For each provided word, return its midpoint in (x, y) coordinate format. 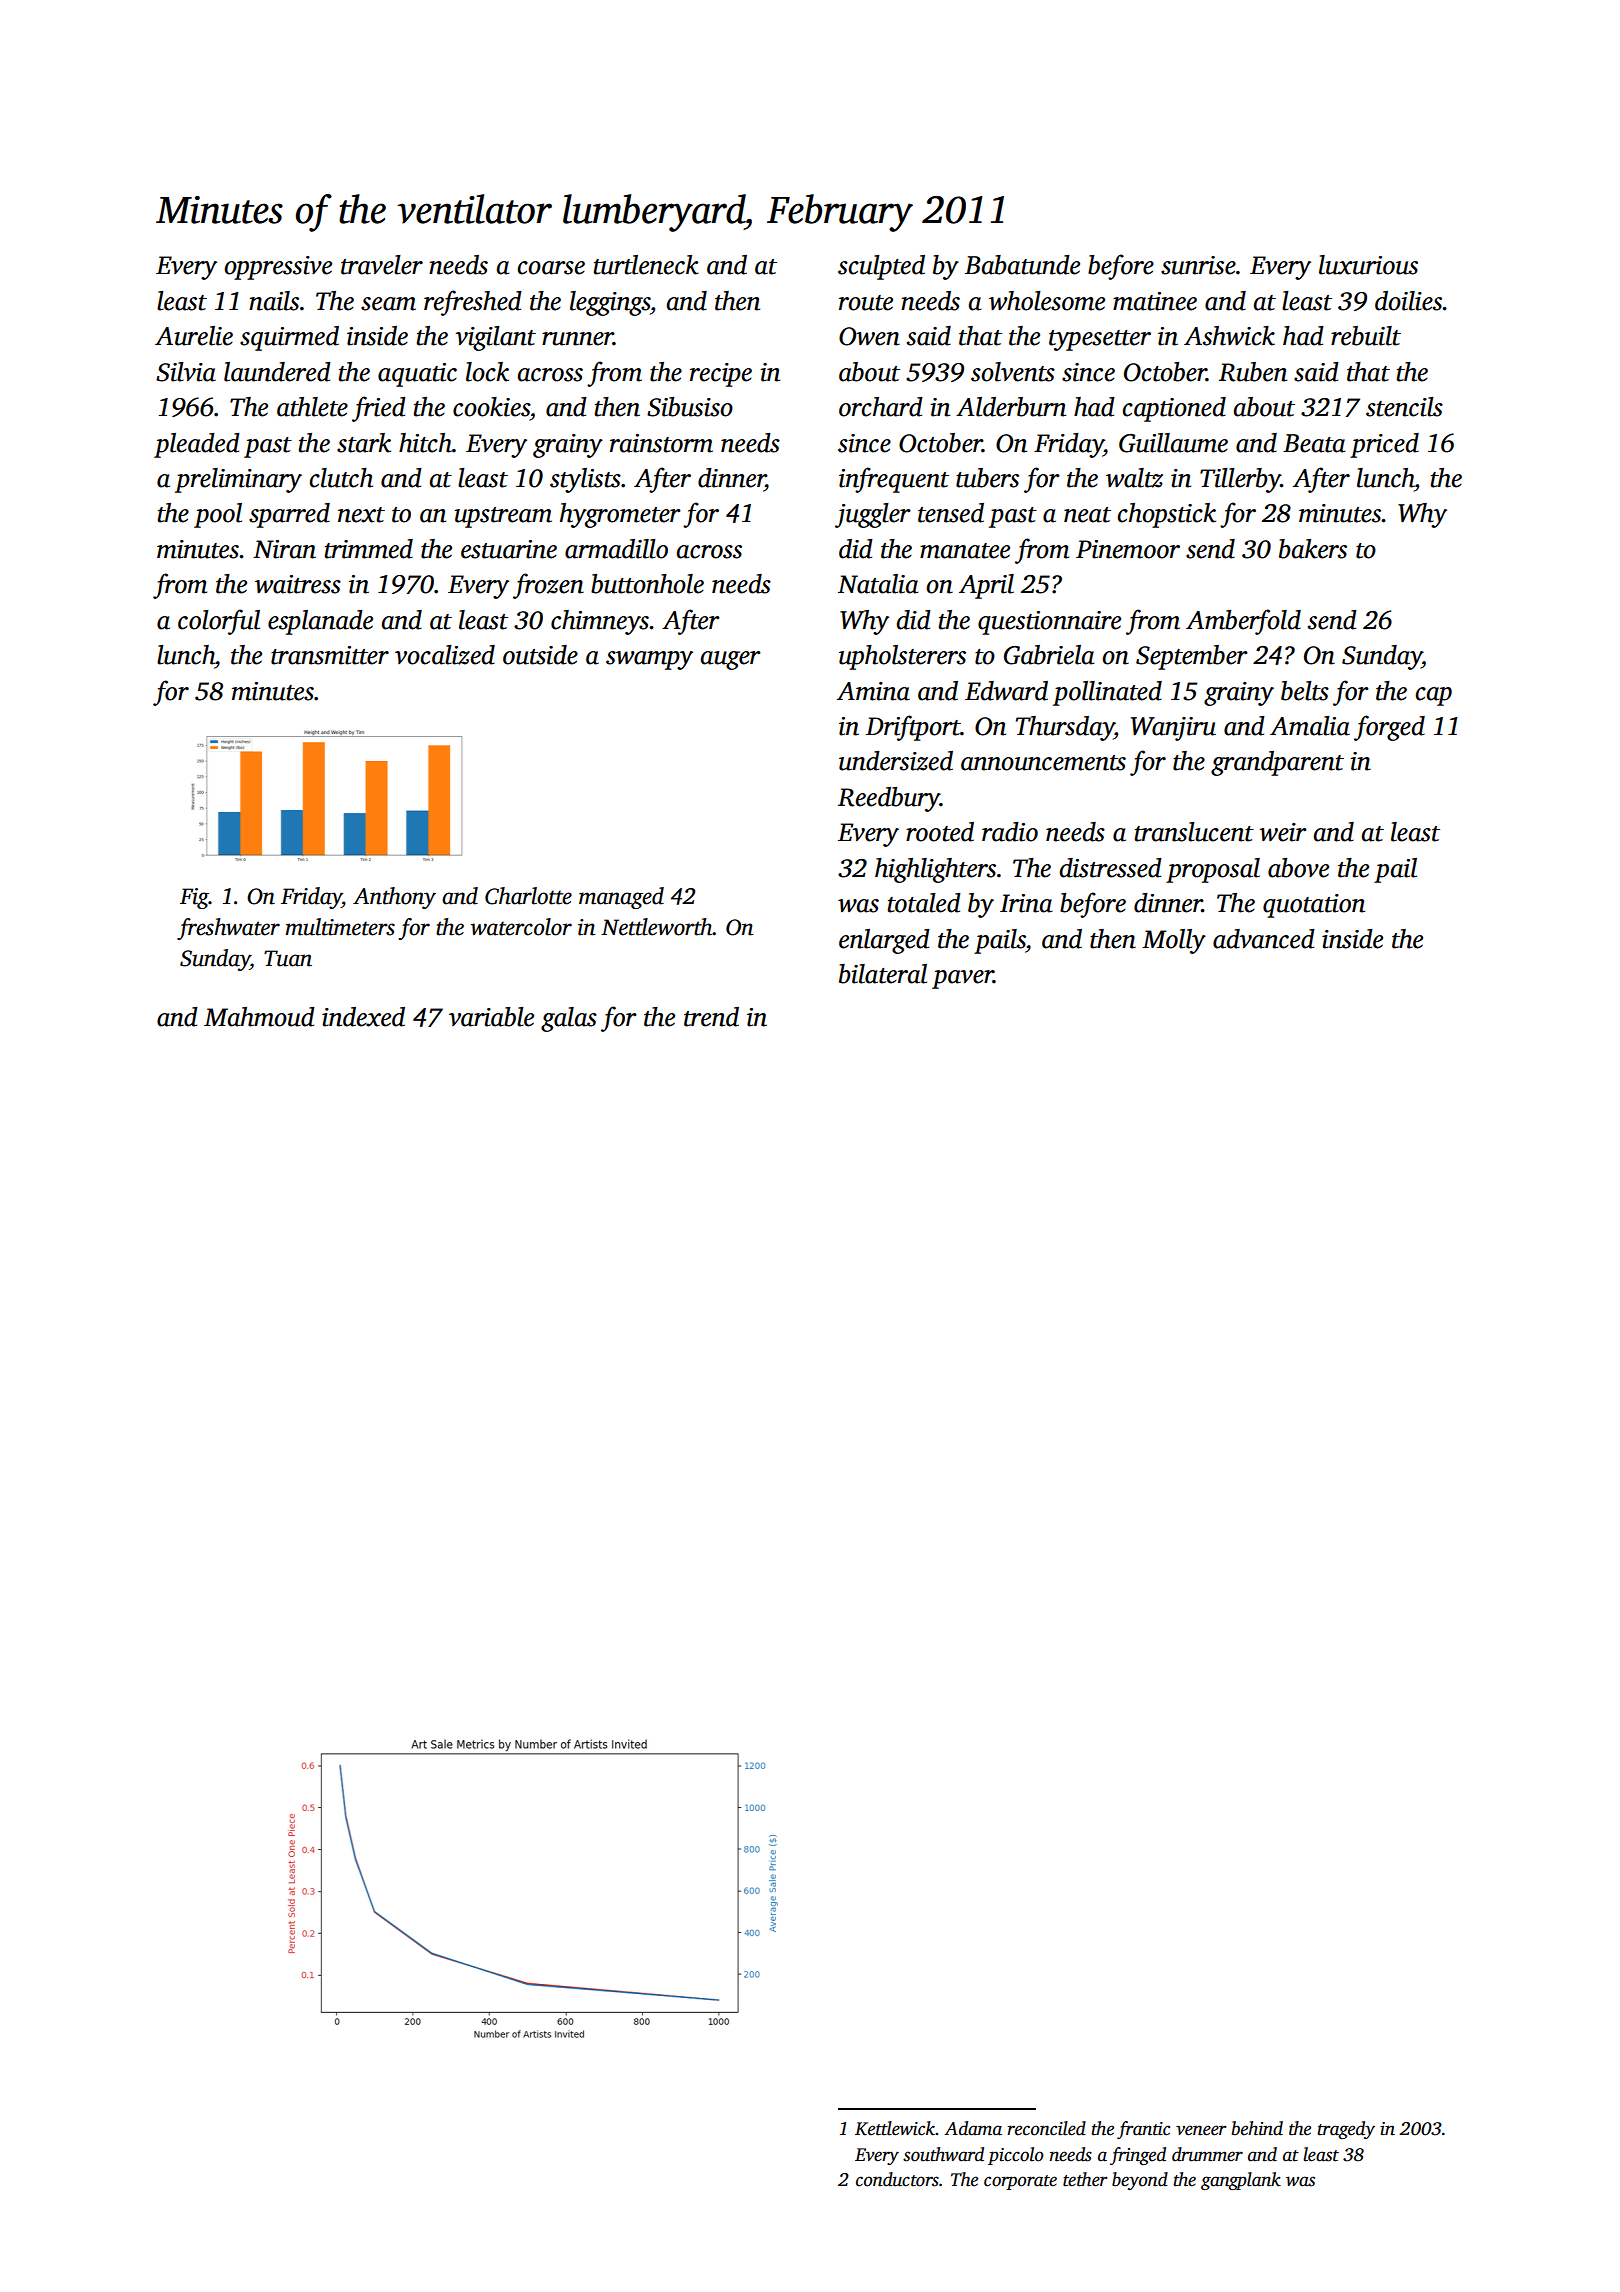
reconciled (1046, 2128)
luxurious (1368, 265)
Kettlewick (895, 2128)
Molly (1174, 941)
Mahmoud (259, 1017)
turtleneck (646, 265)
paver (962, 979)
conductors (897, 2179)
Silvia (186, 372)
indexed (363, 1017)
